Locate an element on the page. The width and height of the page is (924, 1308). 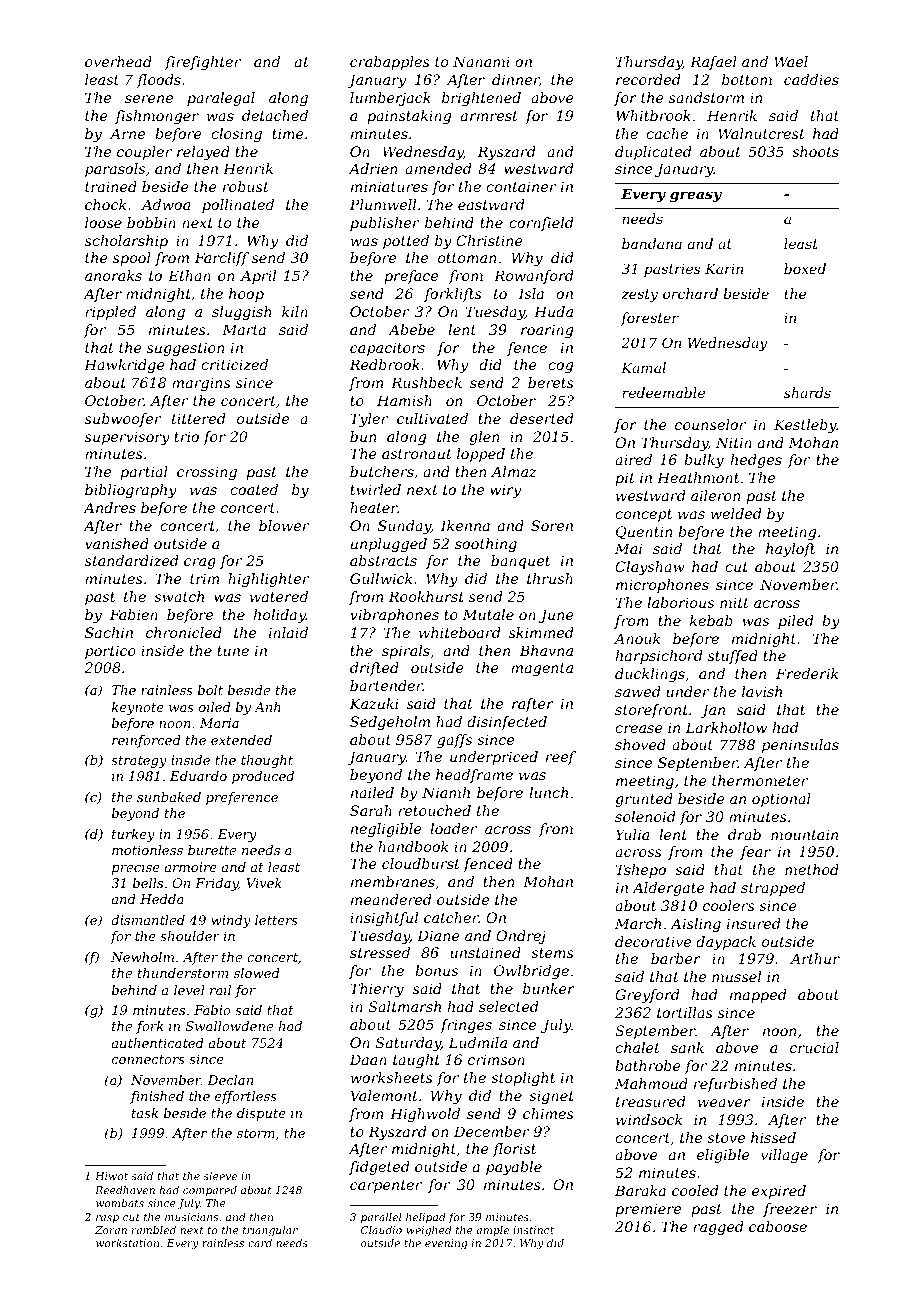
reinforced is located at coordinates (146, 741).
